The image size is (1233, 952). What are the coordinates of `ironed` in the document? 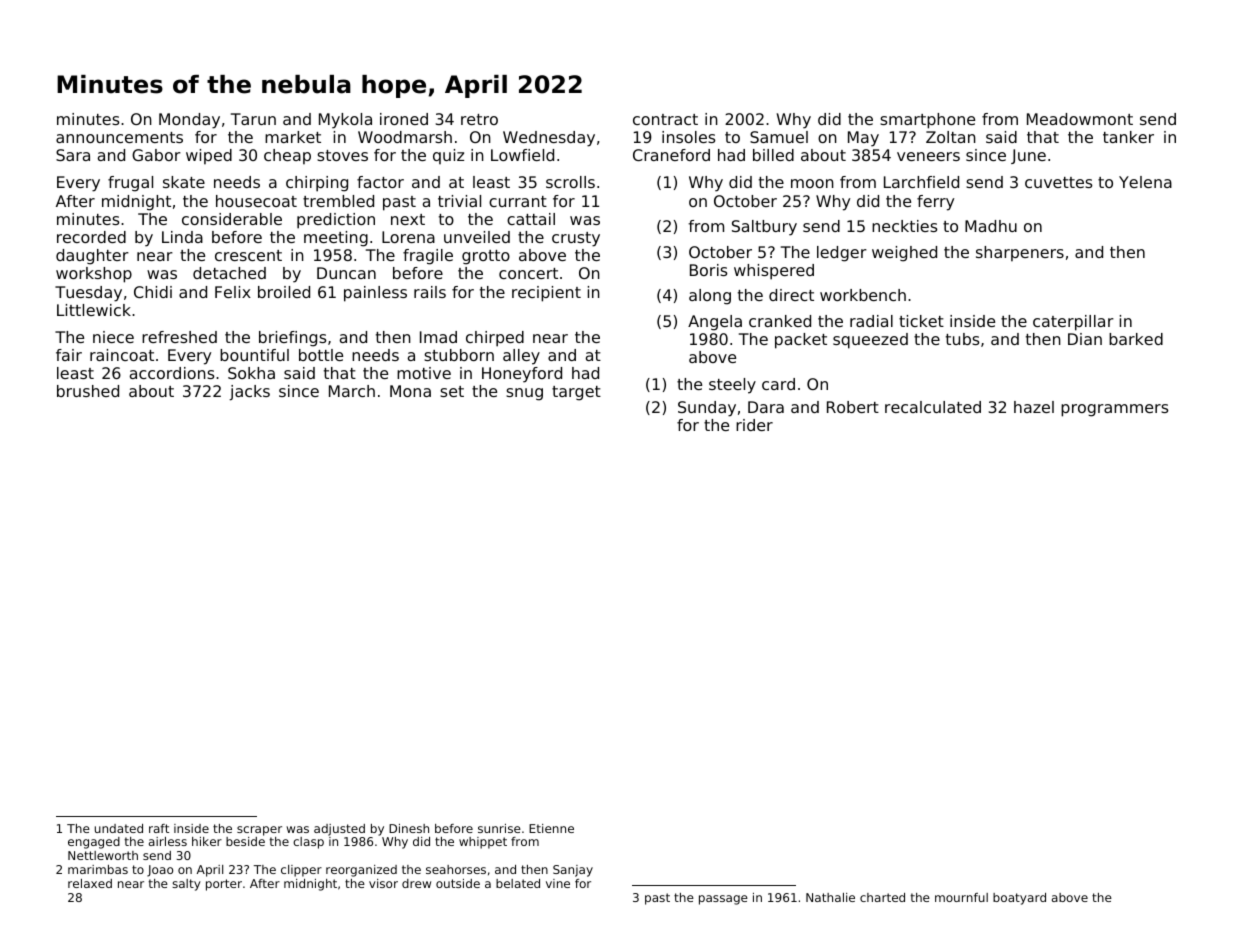 It's located at (404, 119).
